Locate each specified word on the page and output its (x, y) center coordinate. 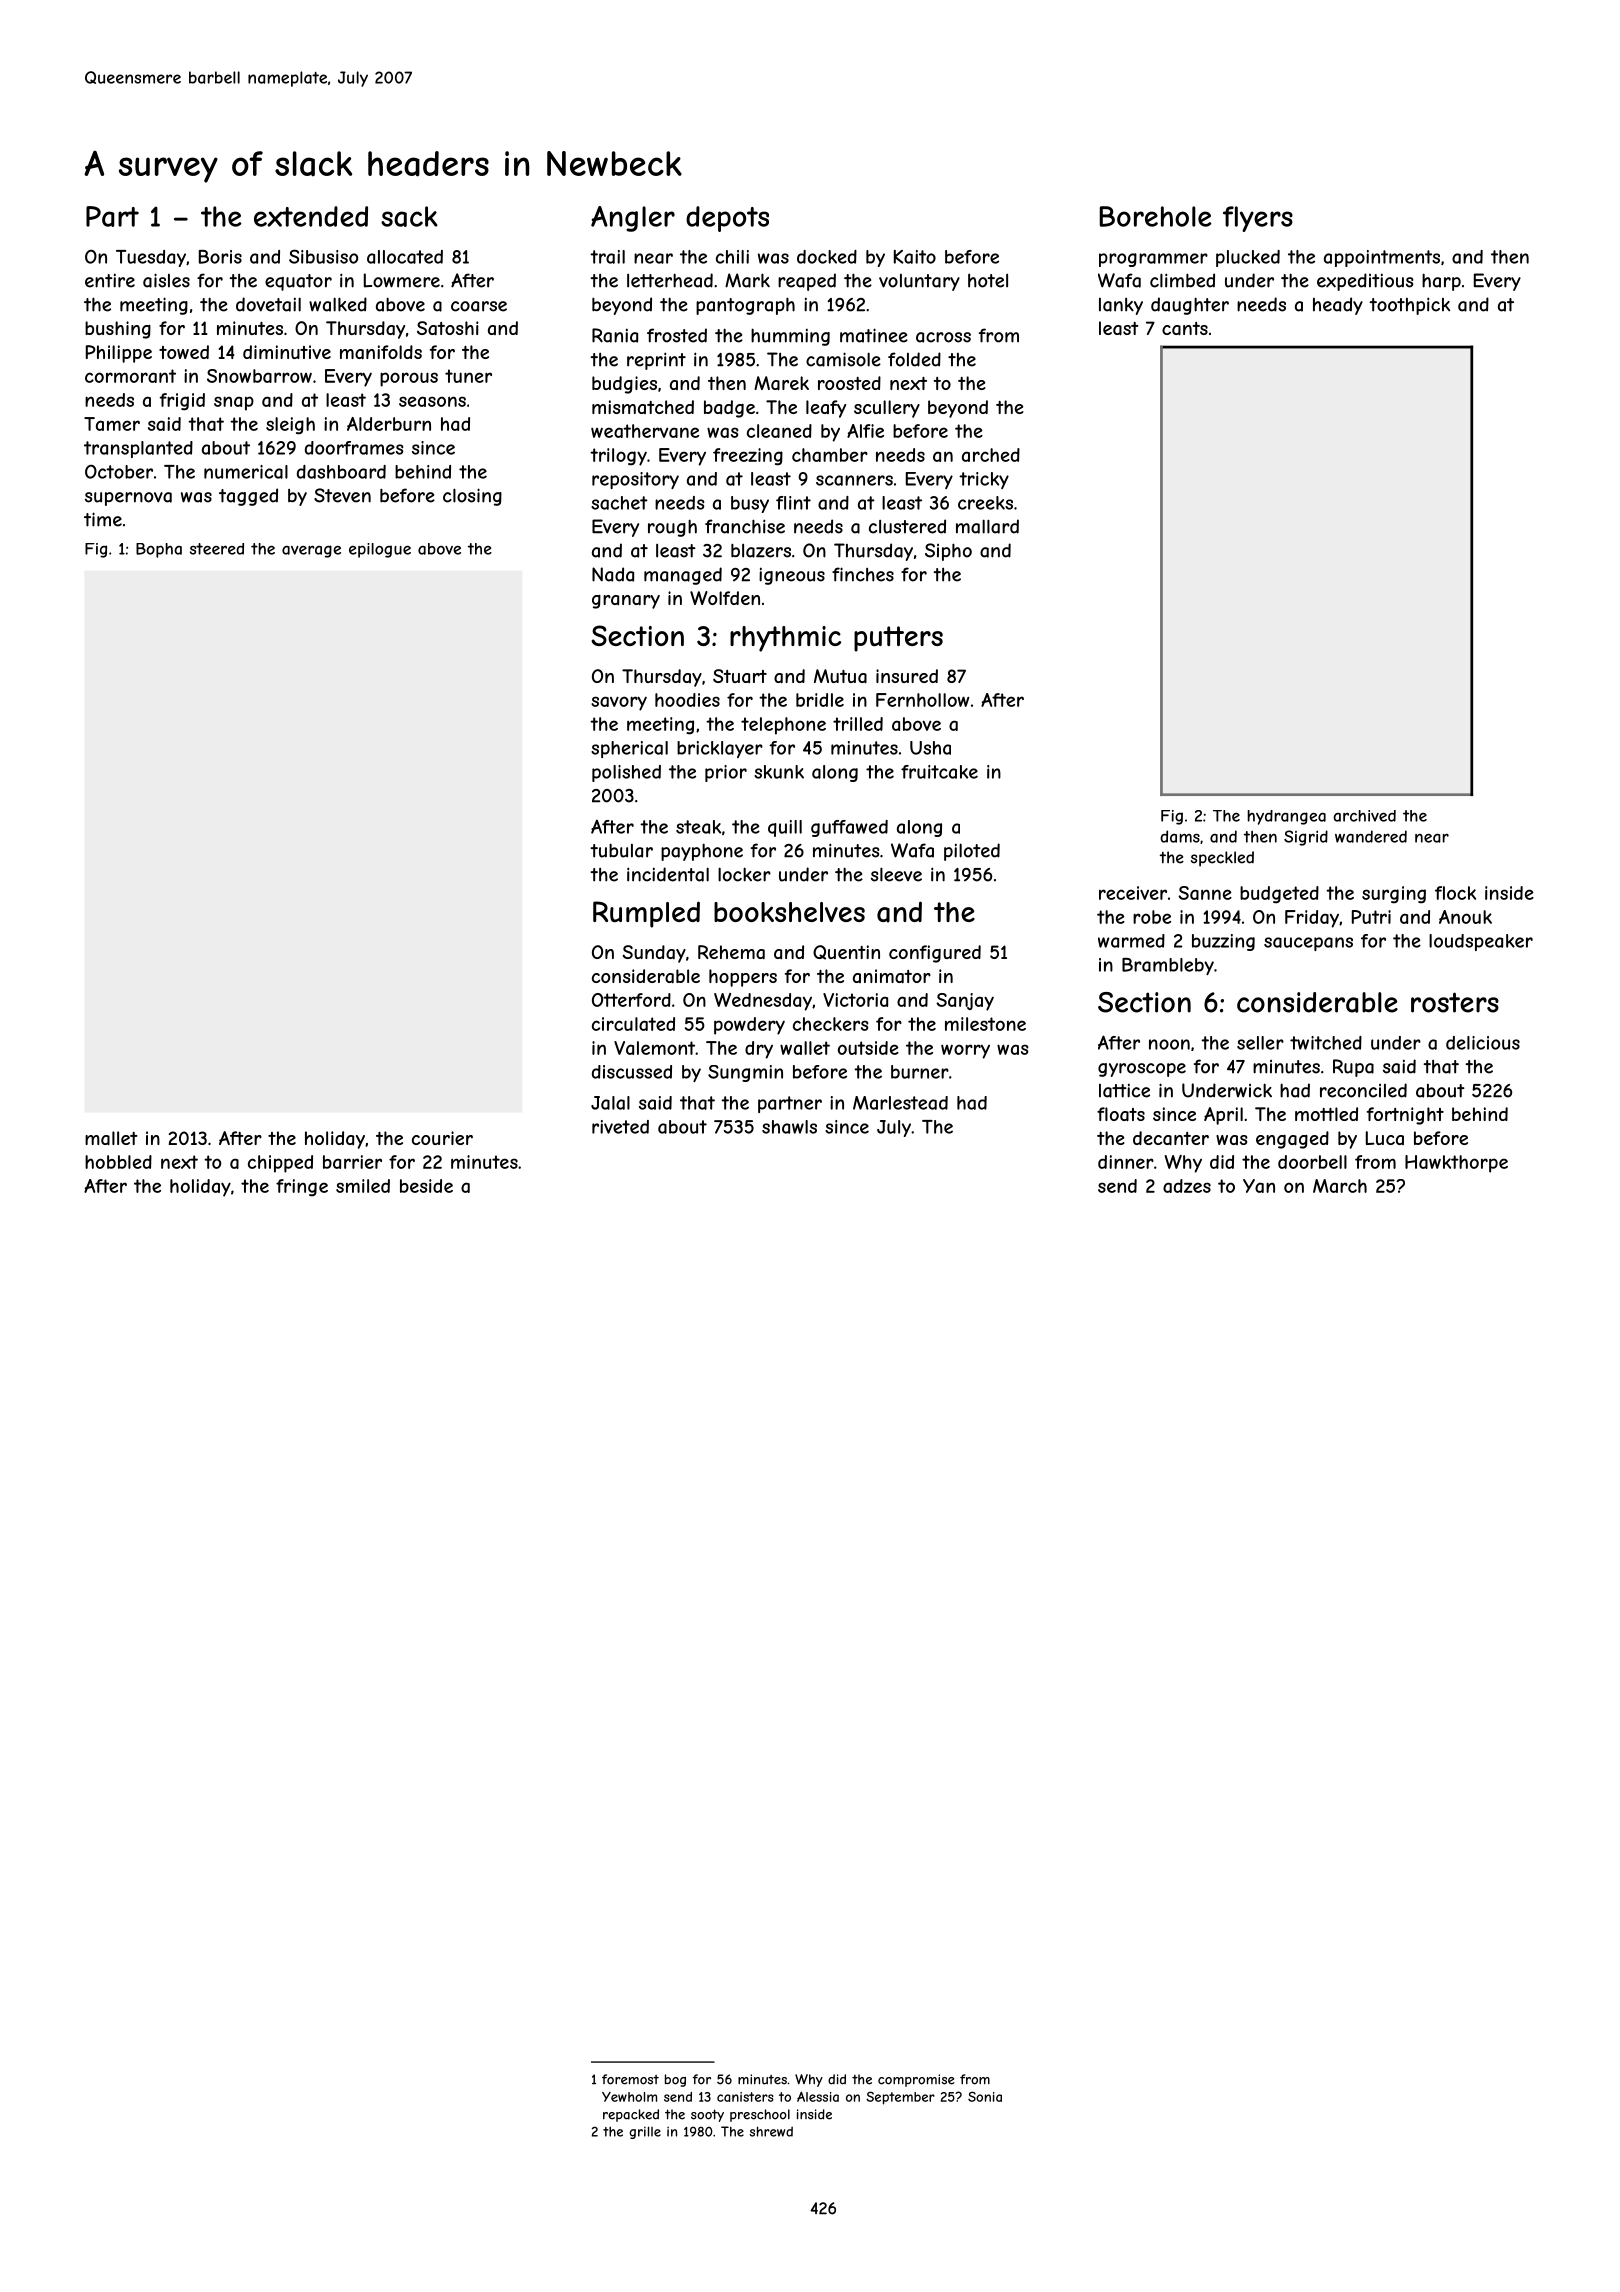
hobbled (118, 1162)
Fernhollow (923, 700)
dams (1180, 836)
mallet (111, 1138)
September (900, 2098)
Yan (1259, 1186)
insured (907, 676)
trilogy (618, 457)
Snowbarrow (259, 376)
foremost (630, 2079)
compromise (916, 2080)
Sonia (985, 2096)
